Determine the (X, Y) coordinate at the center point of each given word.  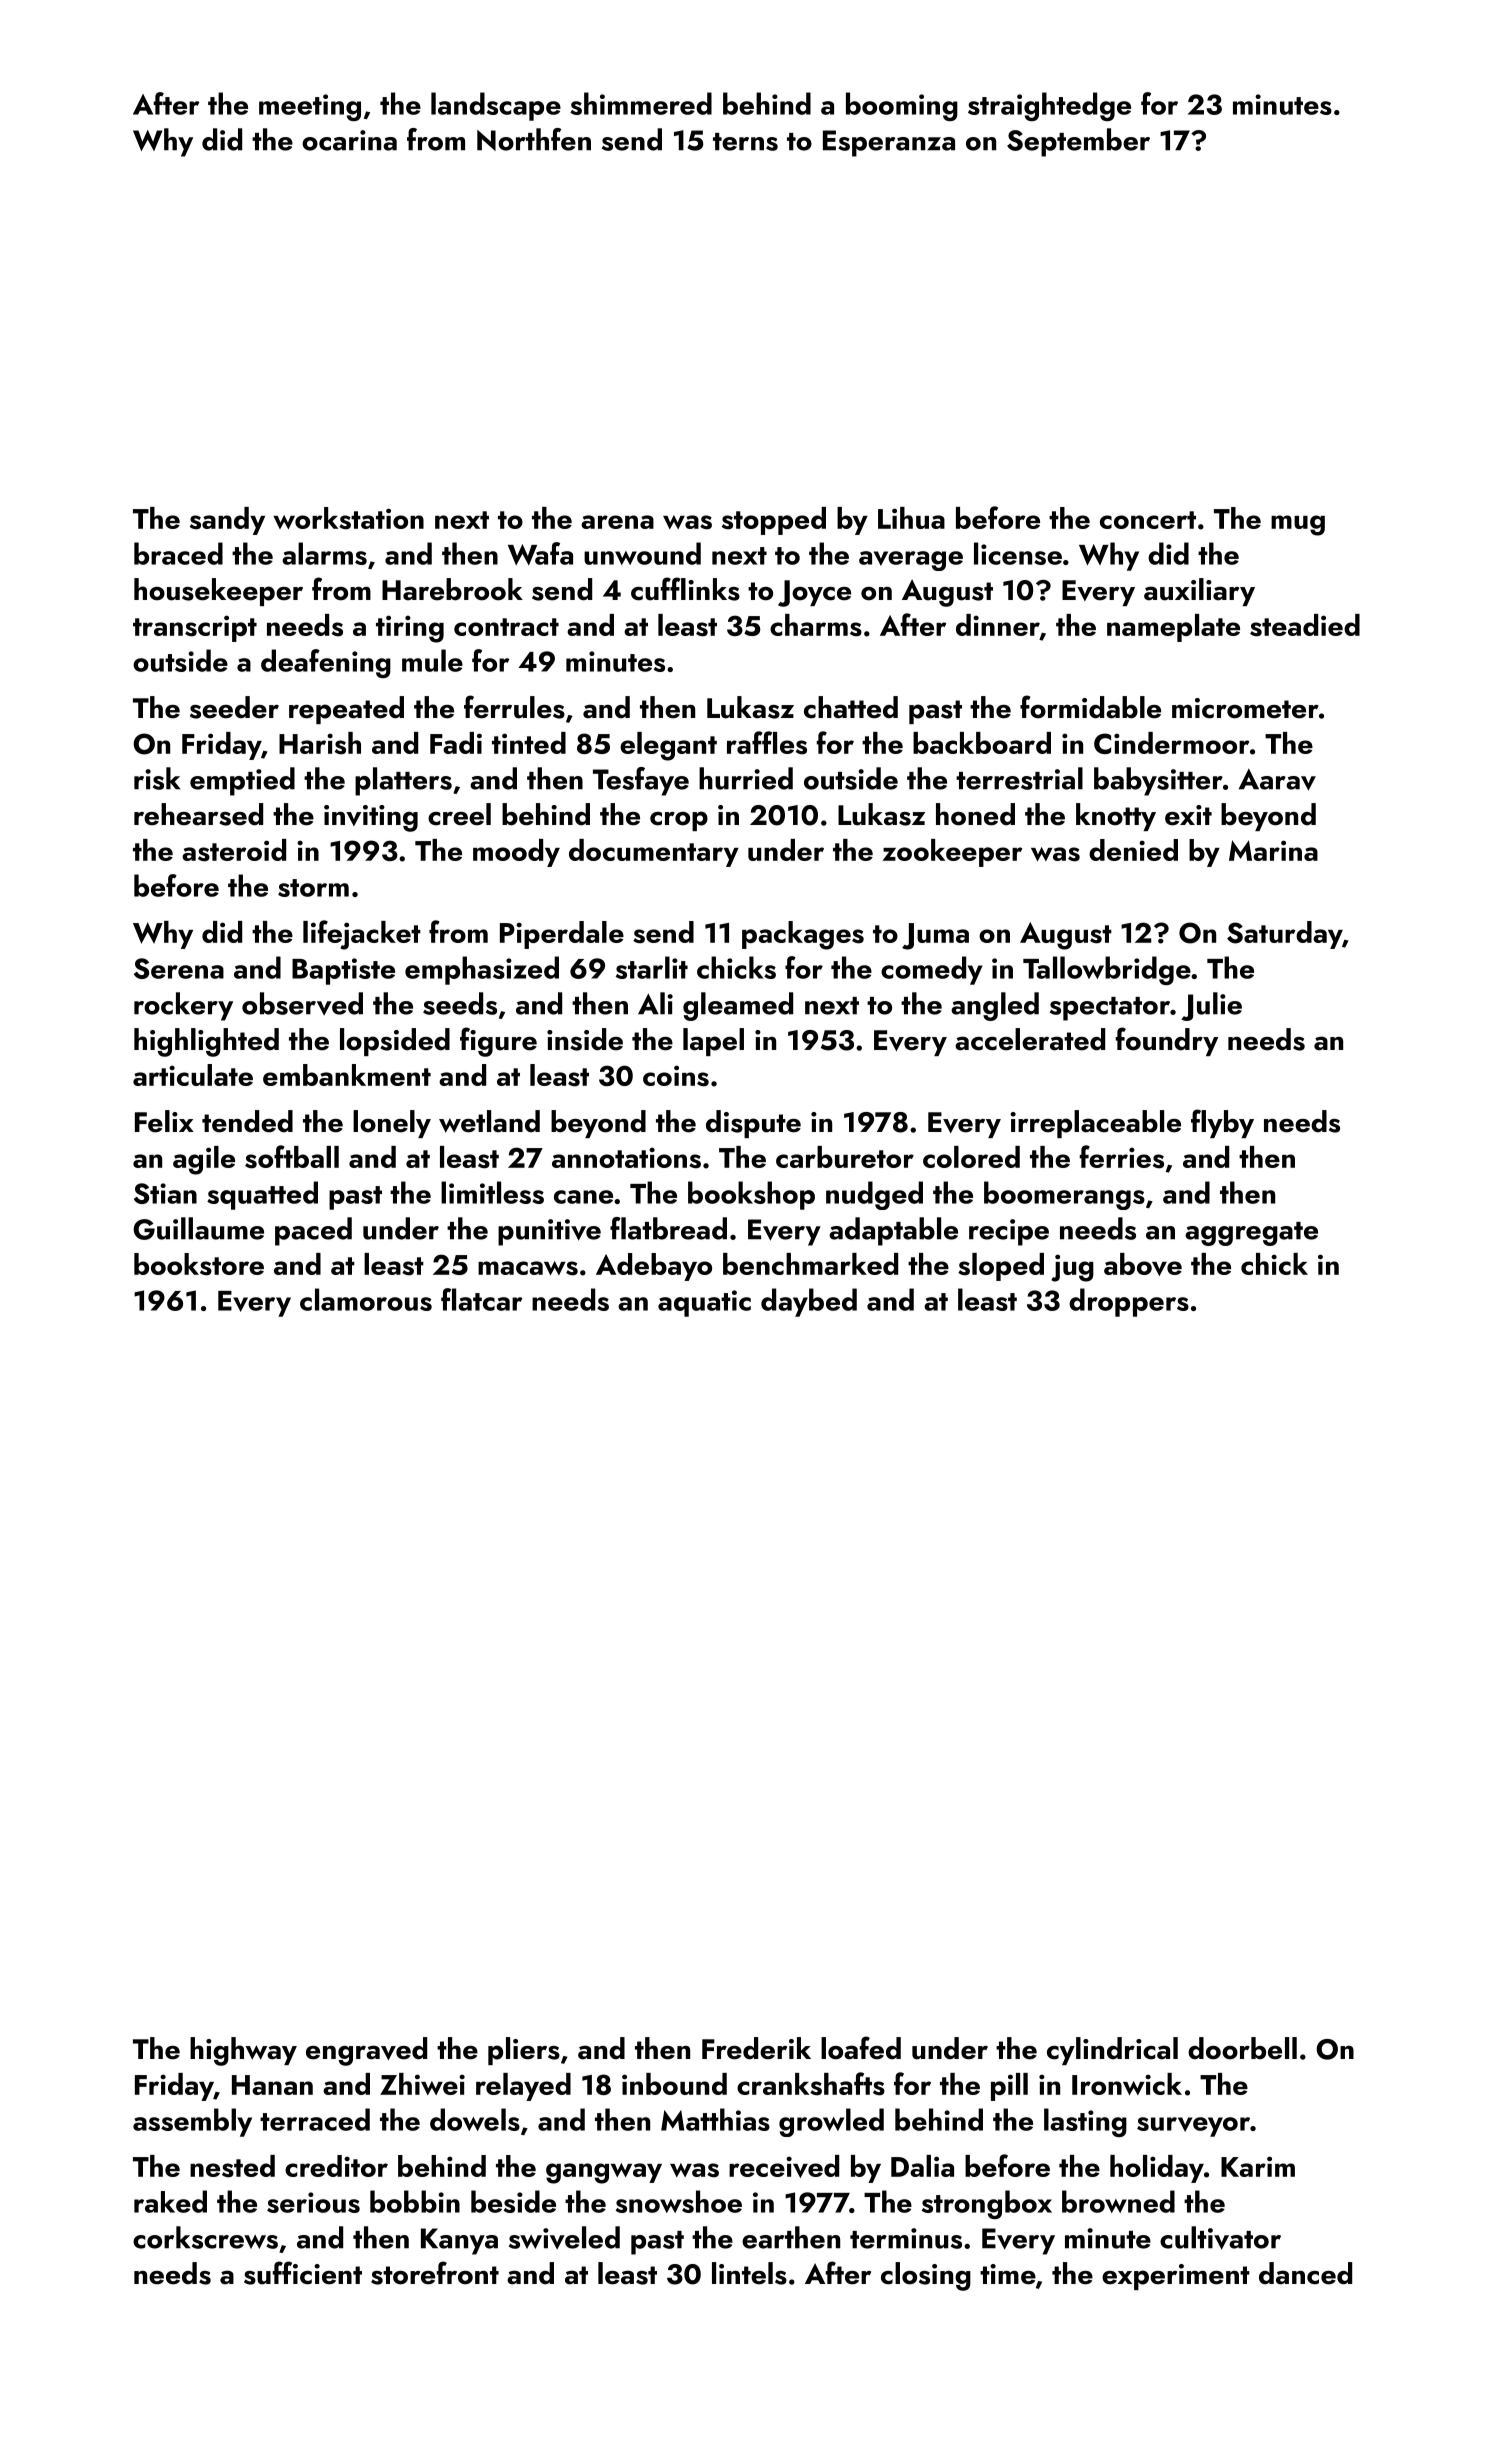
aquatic (704, 1303)
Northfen (534, 139)
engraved (366, 2051)
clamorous (366, 1299)
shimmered (641, 103)
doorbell (1242, 2048)
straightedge (1049, 106)
